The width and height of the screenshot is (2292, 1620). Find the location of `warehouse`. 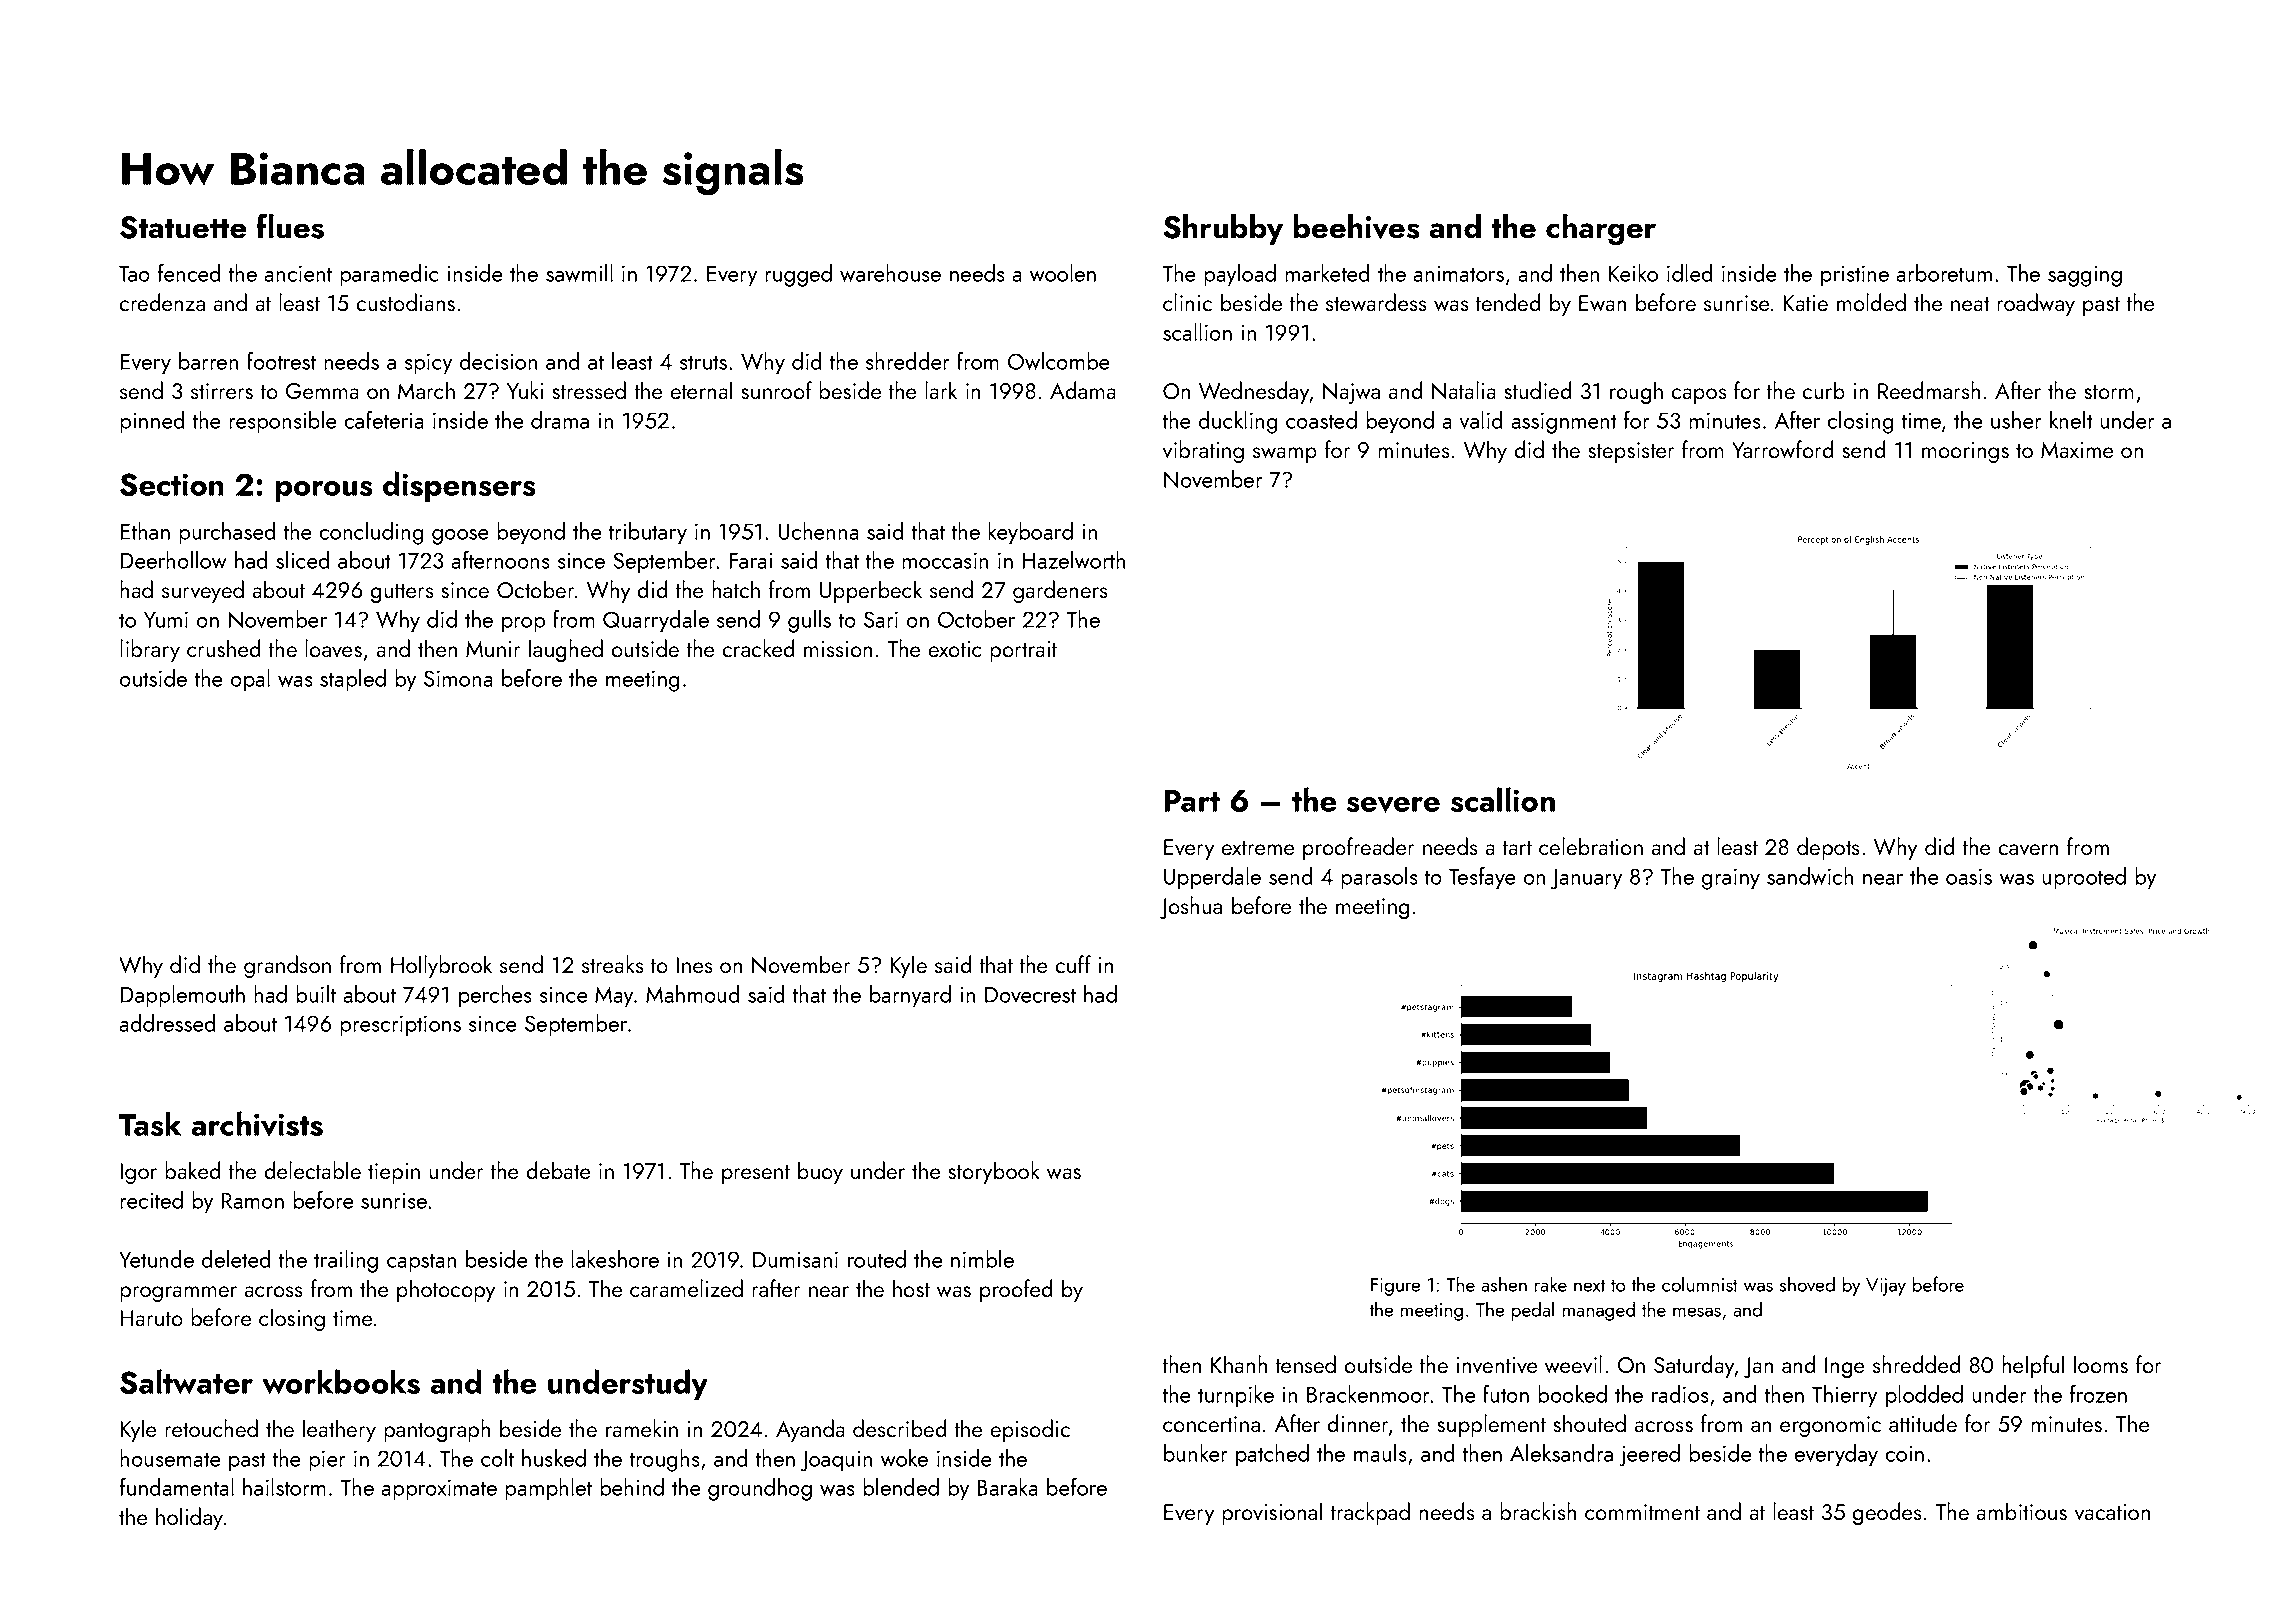

warehouse is located at coordinates (890, 273).
